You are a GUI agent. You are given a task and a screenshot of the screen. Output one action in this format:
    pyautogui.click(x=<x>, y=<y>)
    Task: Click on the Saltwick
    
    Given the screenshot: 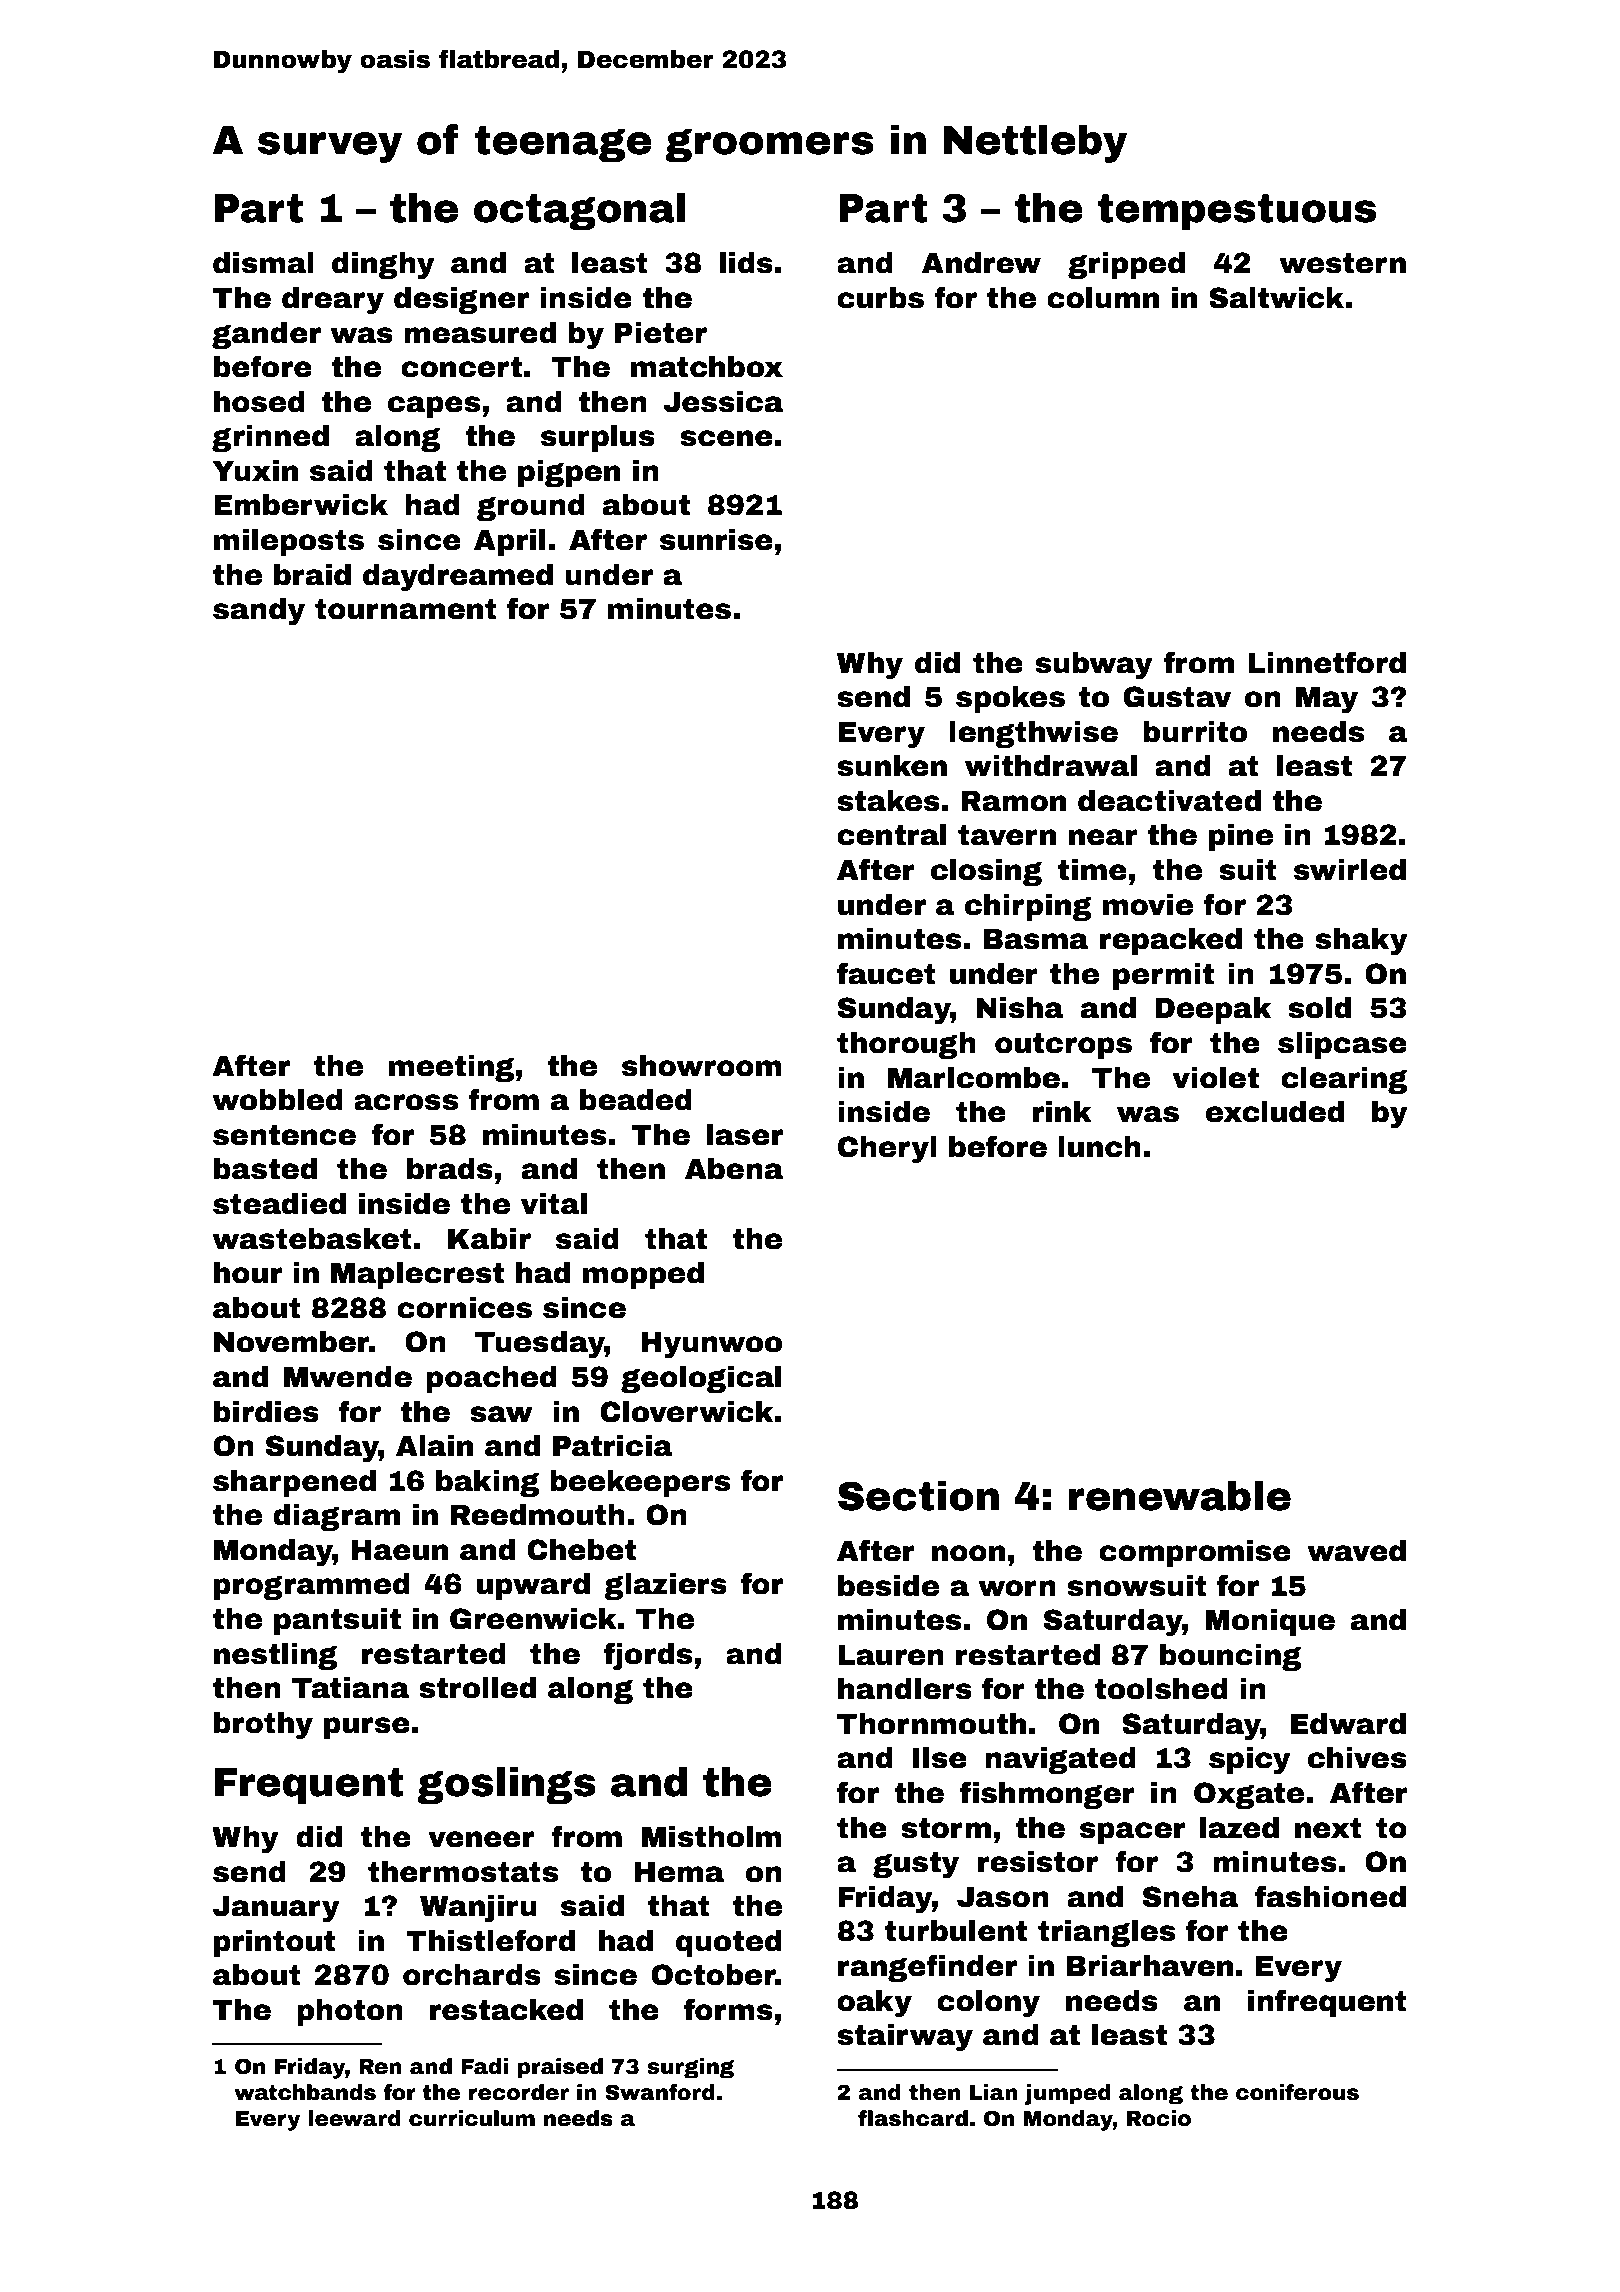 What is the action you would take?
    pyautogui.click(x=1276, y=298)
